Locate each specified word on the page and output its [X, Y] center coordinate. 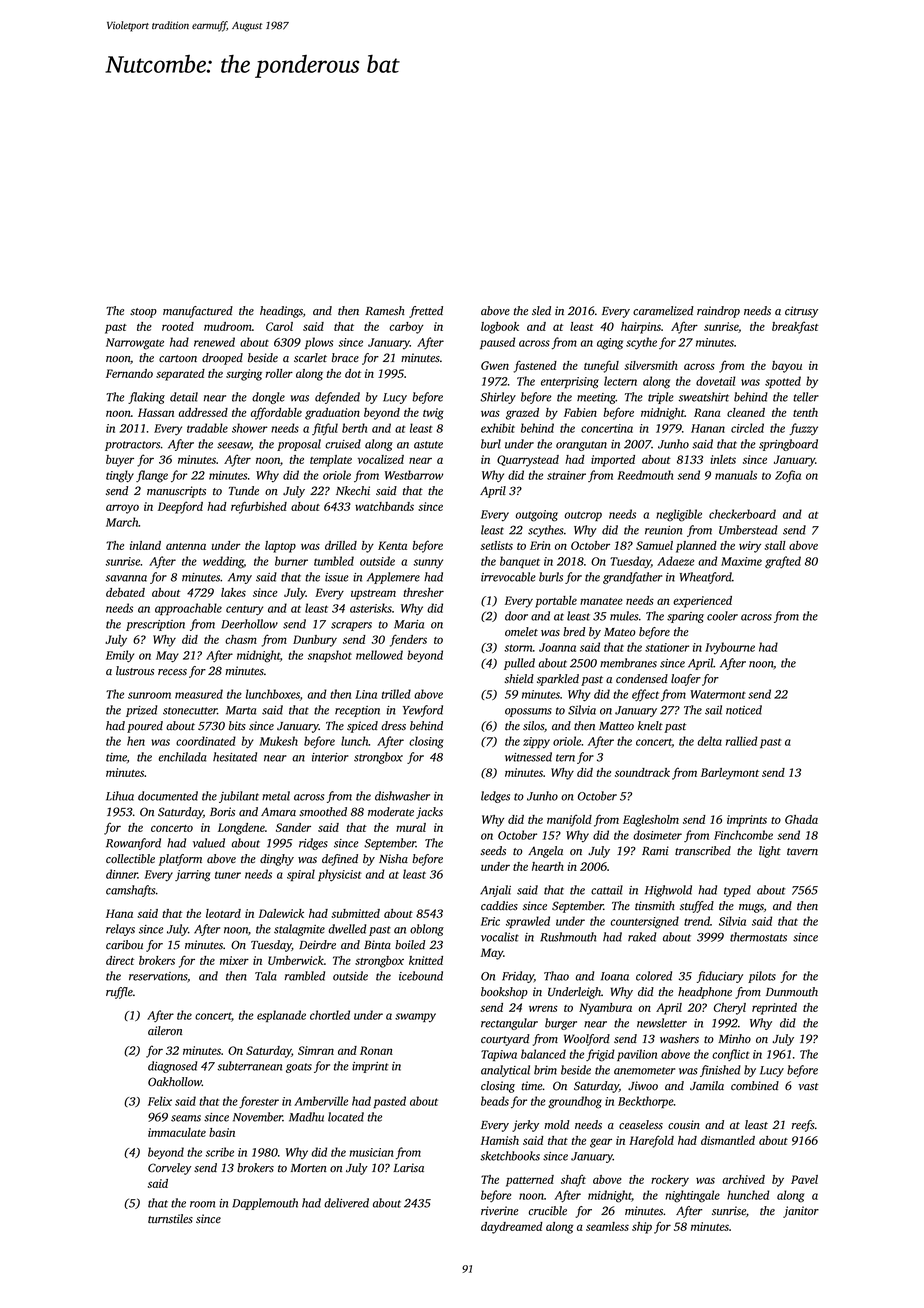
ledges [495, 797]
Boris [222, 812]
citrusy [801, 312]
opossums [528, 712]
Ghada [801, 819]
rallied [742, 741]
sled [541, 311]
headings [281, 312]
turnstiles [170, 1219]
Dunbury [315, 641]
